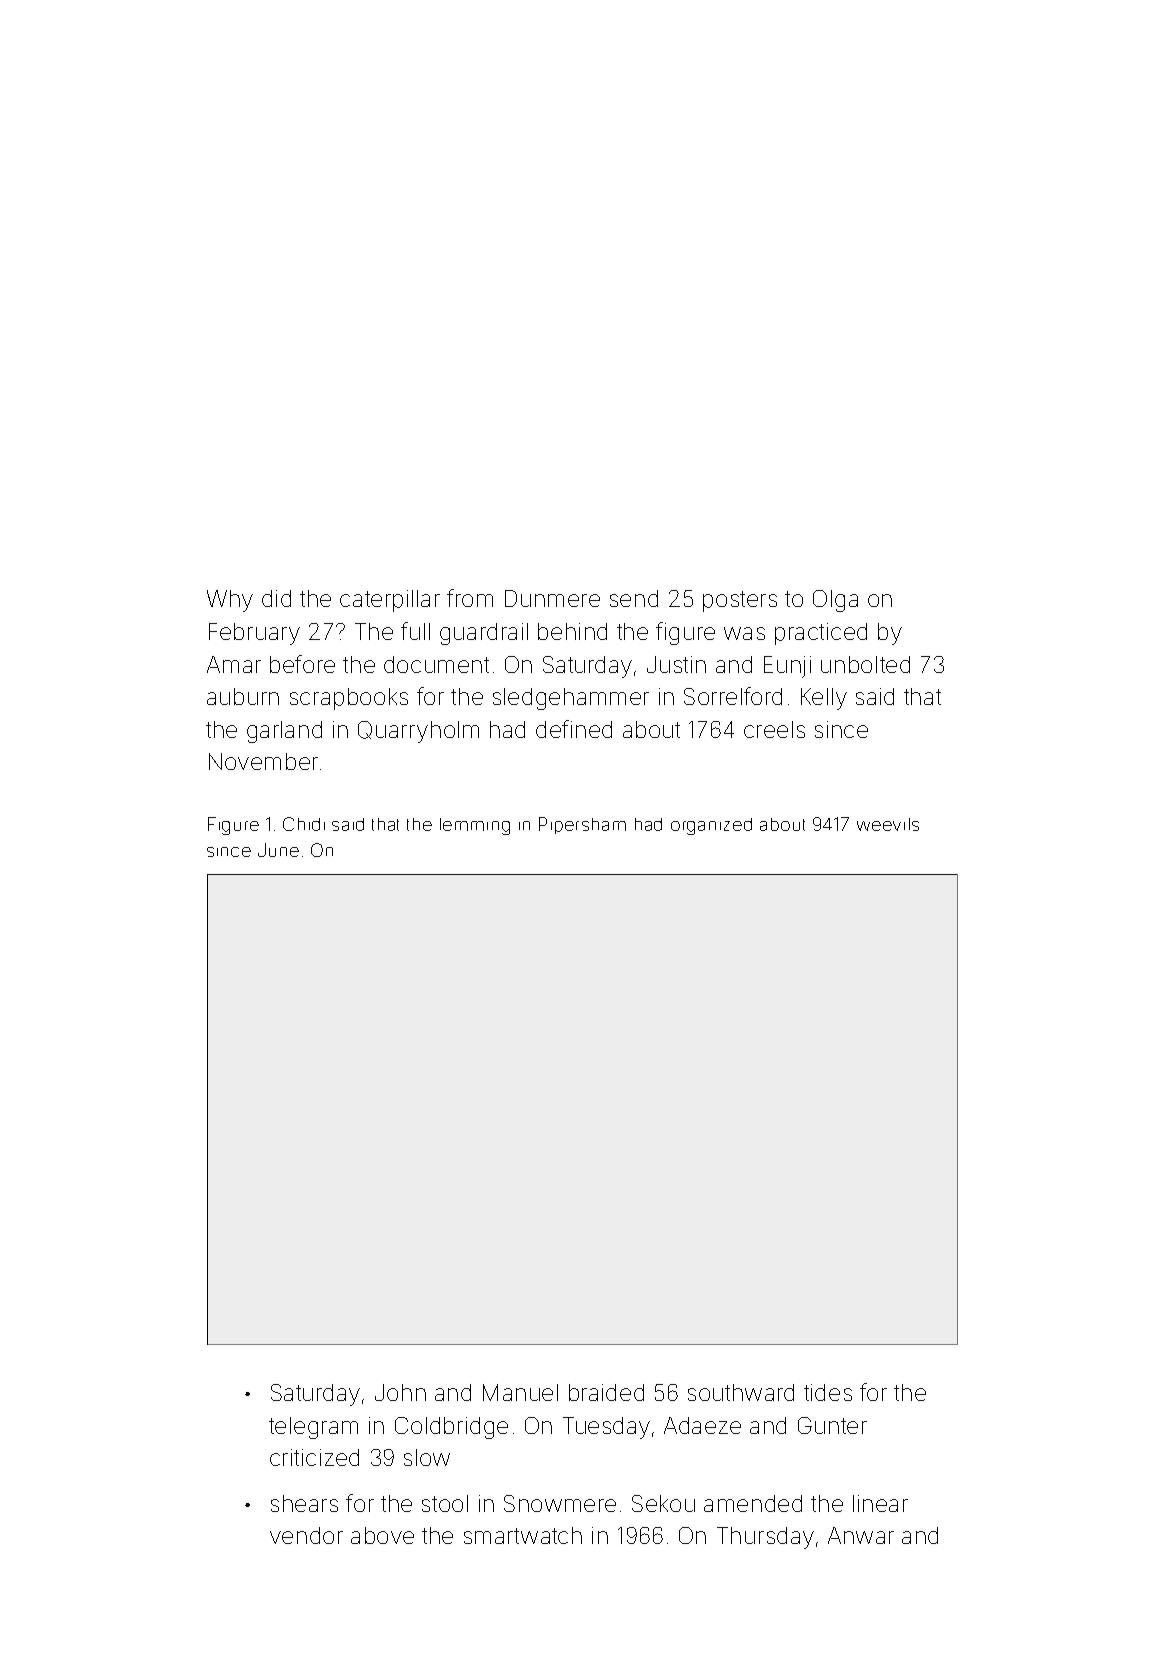  I want to click on above, so click(382, 1535).
